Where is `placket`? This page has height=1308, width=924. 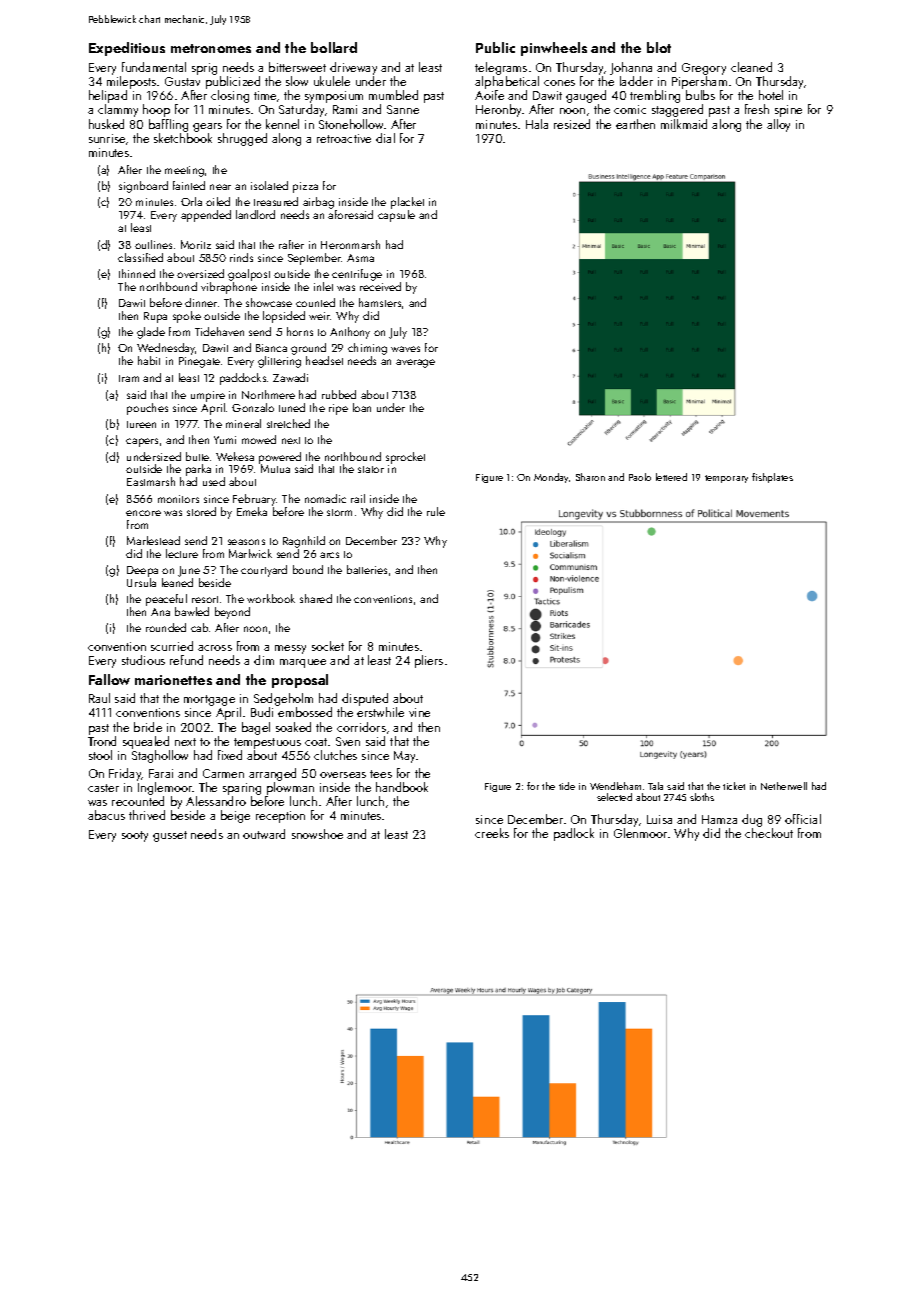
placket is located at coordinates (407, 203).
